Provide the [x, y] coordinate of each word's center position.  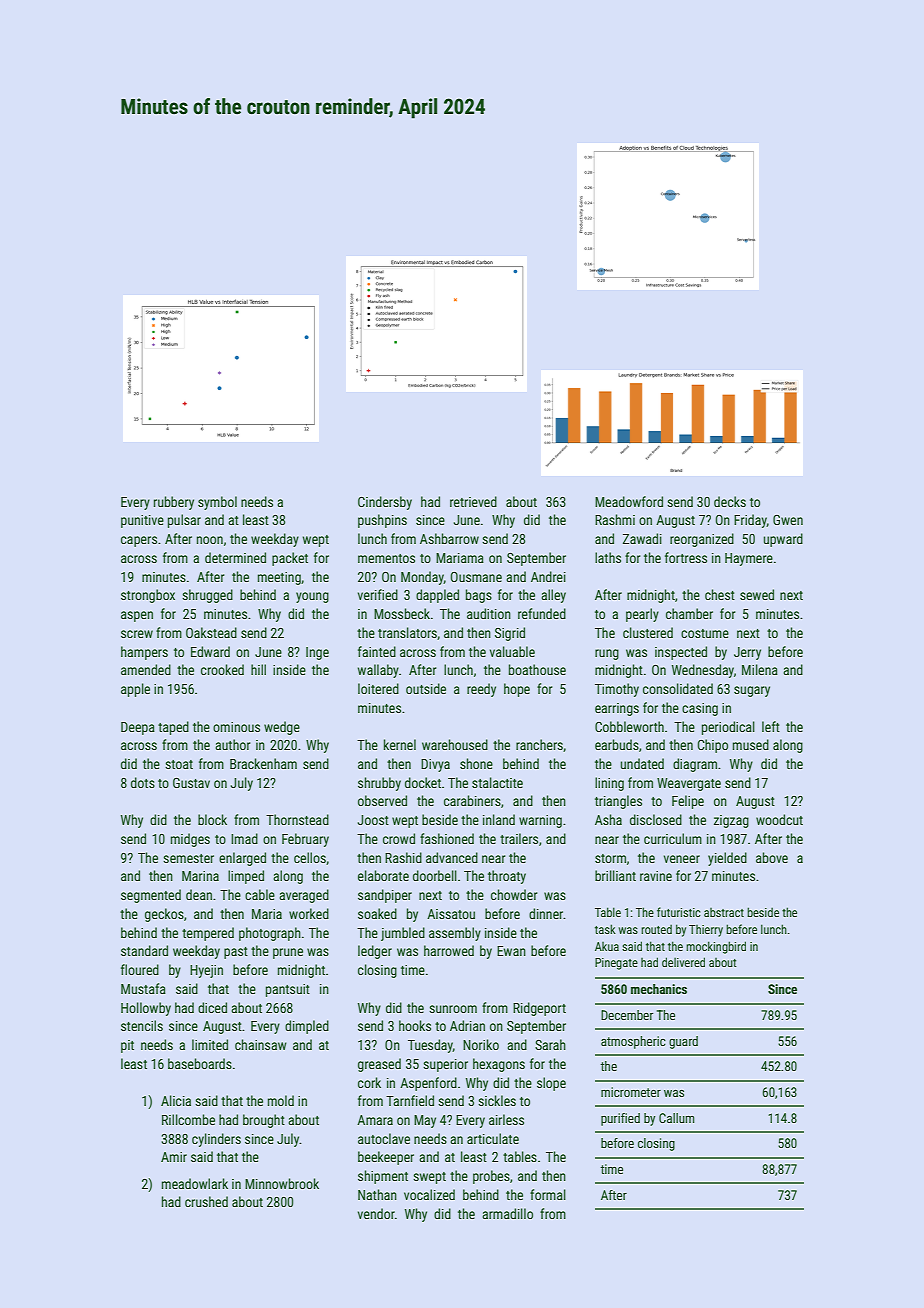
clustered [648, 632]
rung [607, 654]
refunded [542, 613]
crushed [206, 1201]
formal [548, 1194]
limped [246, 877]
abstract [724, 912]
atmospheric [633, 1042]
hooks [415, 1025]
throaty [507, 877]
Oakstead [211, 632]
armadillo [507, 1213]
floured [140, 969]
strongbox [148, 596]
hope [517, 690]
